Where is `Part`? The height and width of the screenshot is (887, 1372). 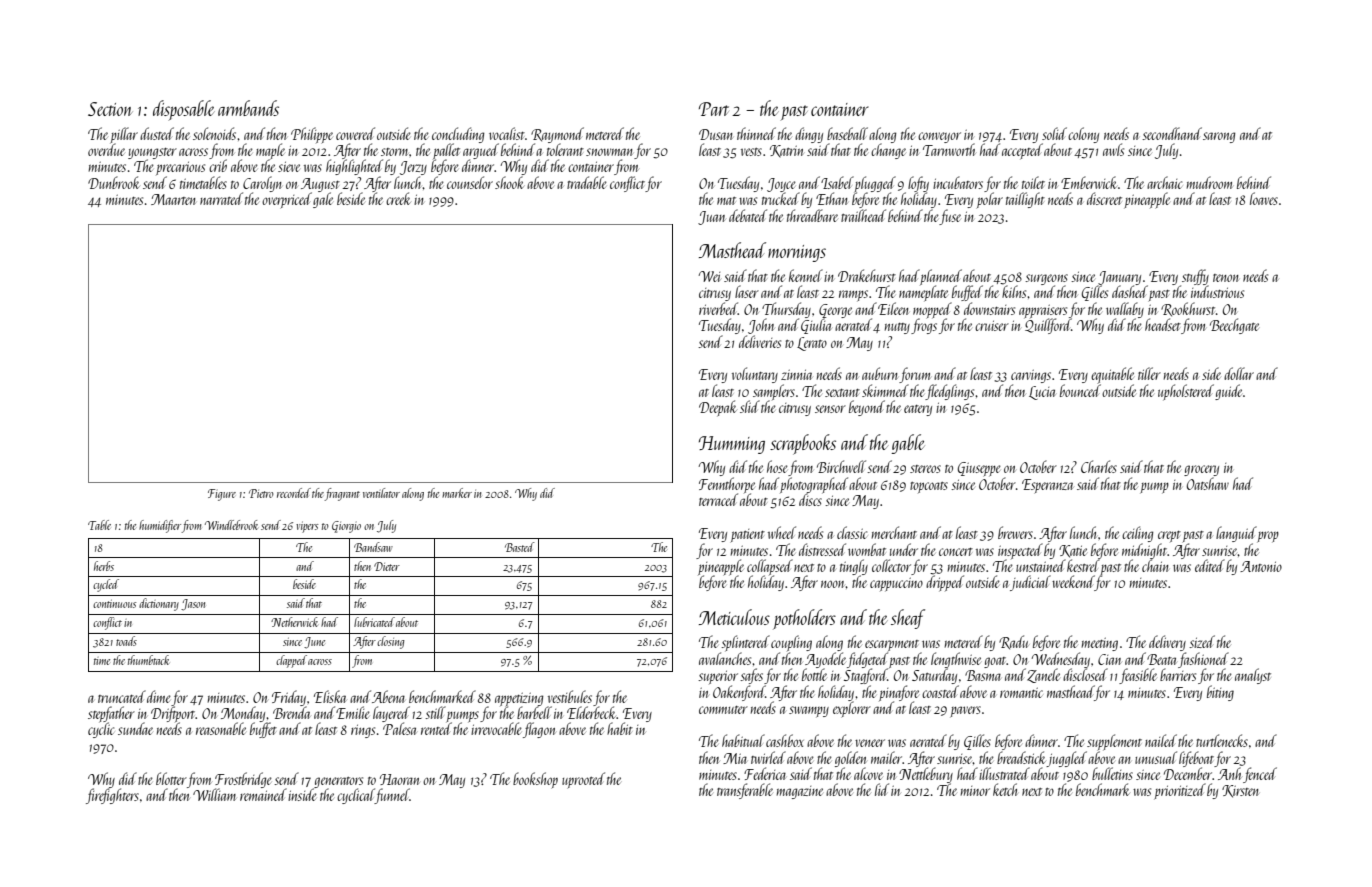 Part is located at coordinates (714, 109).
